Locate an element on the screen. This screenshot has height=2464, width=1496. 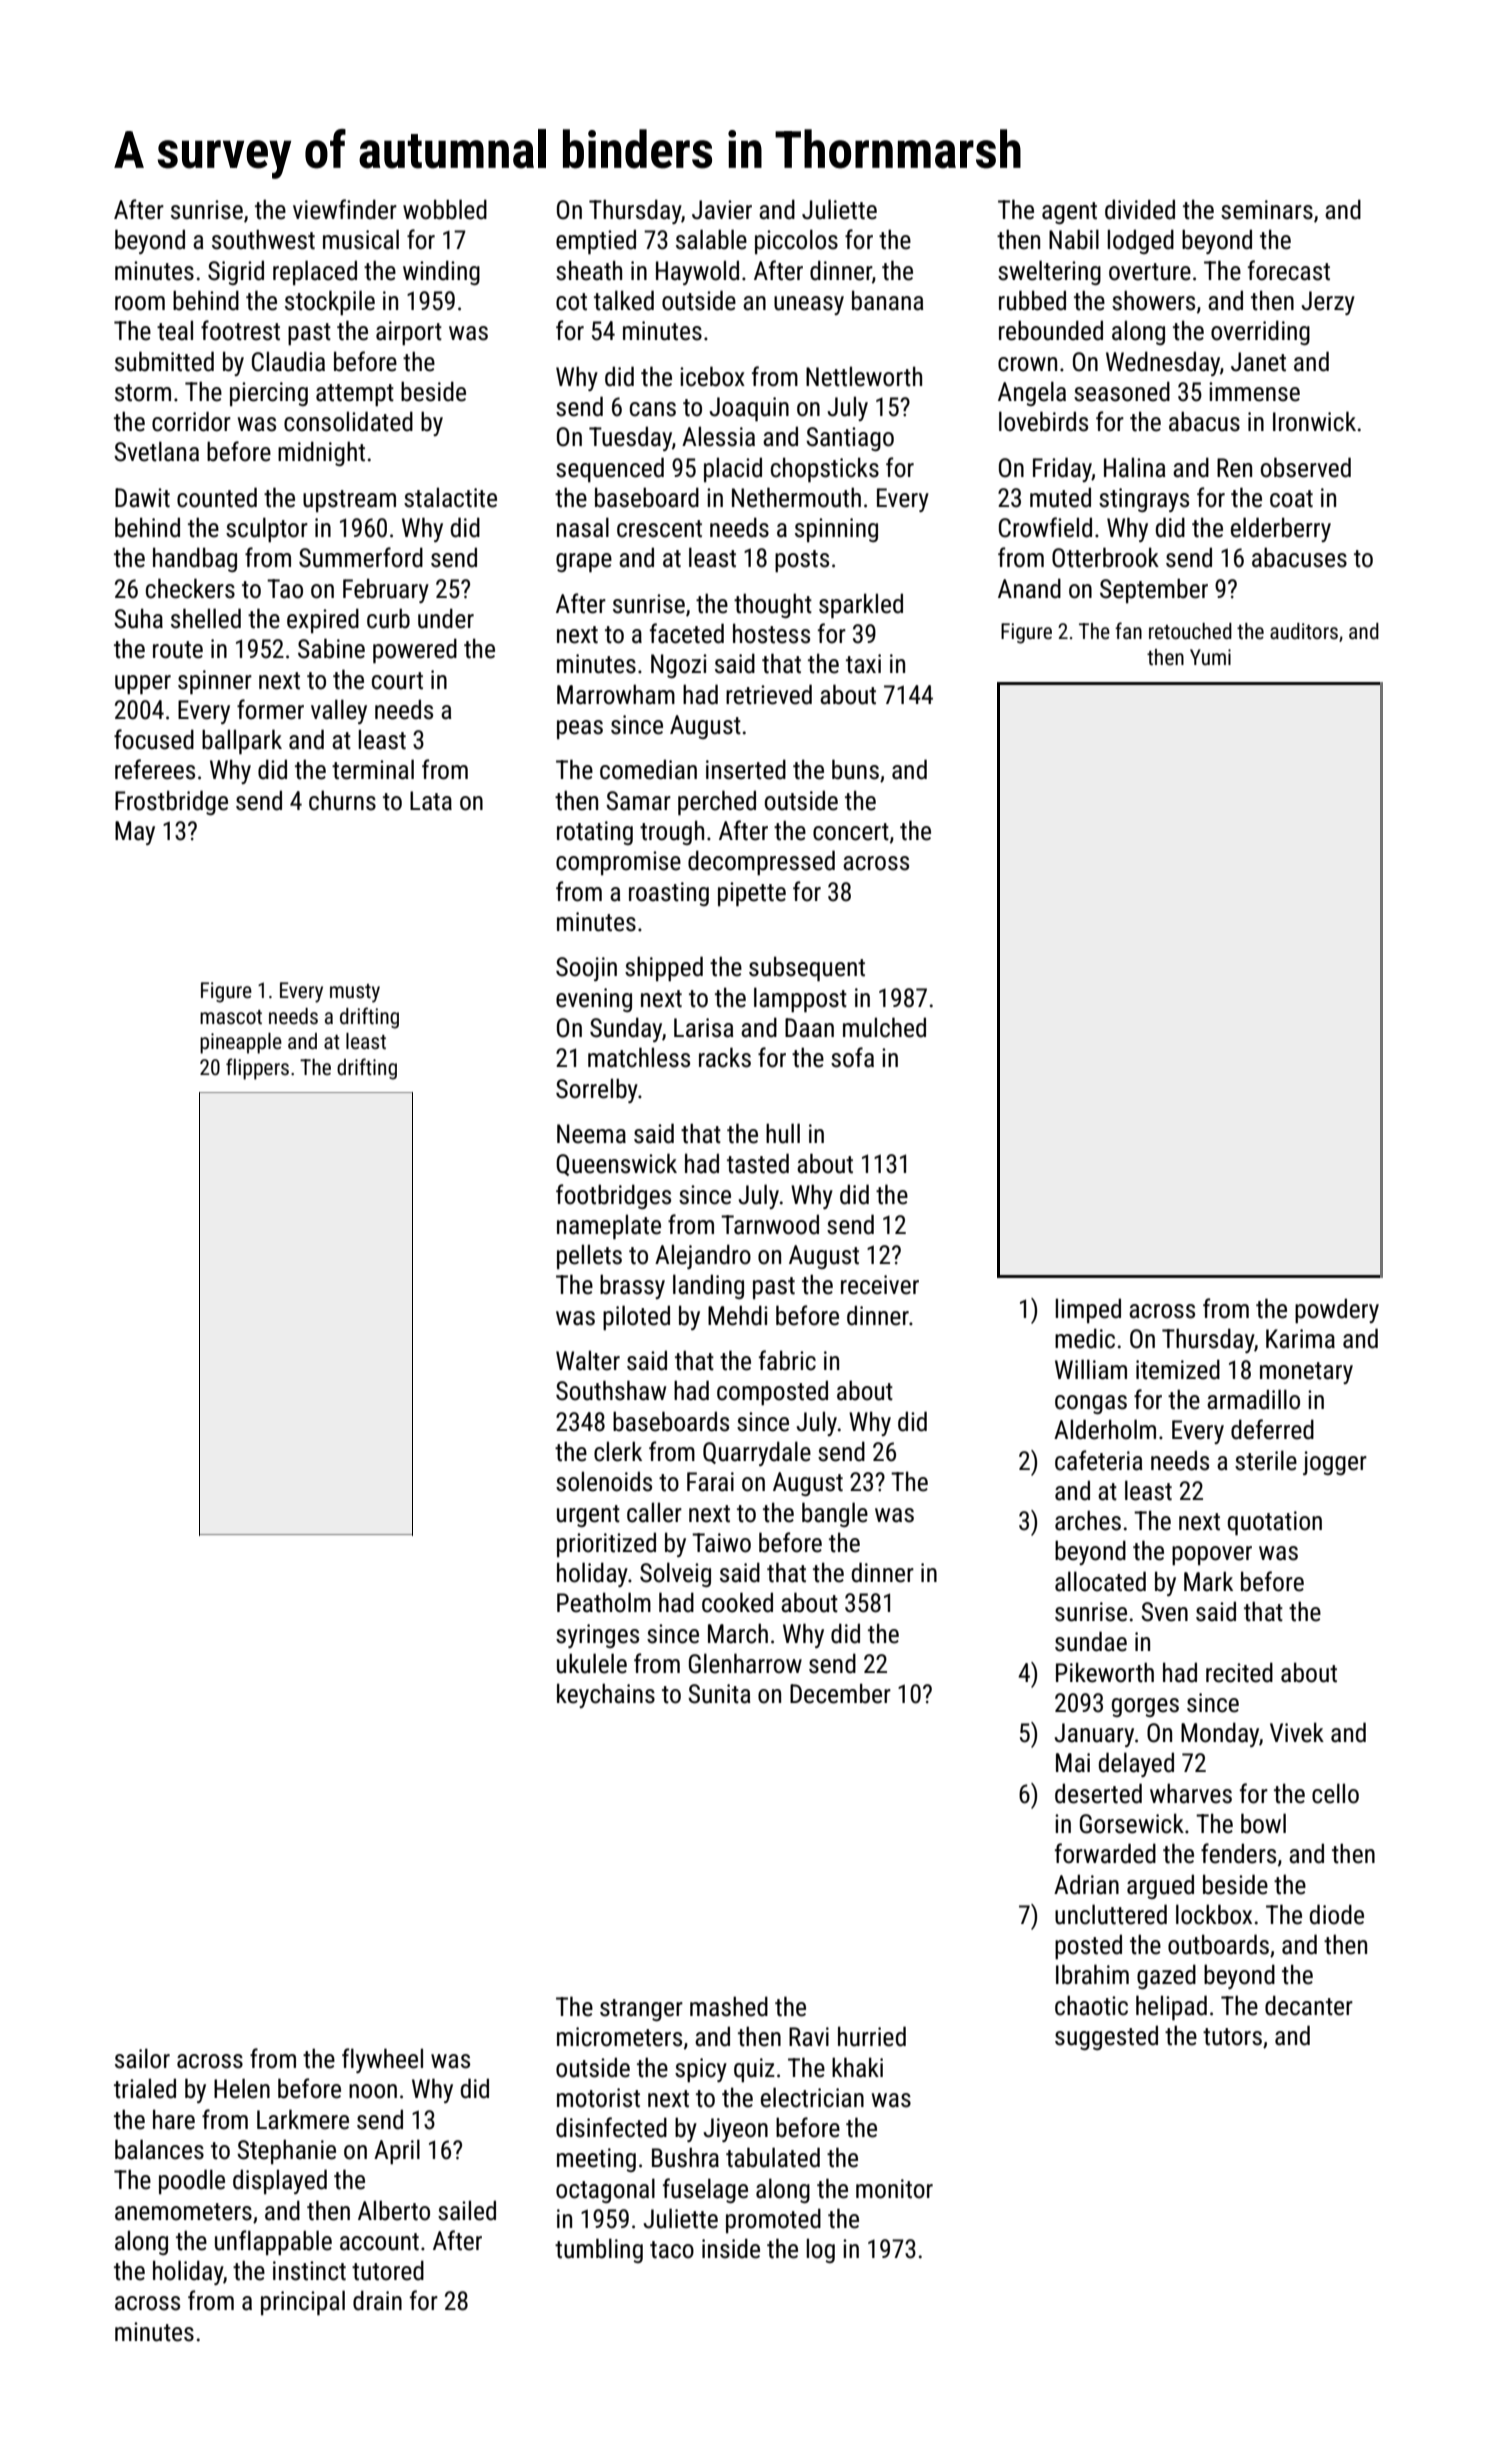
musty is located at coordinates (355, 993).
